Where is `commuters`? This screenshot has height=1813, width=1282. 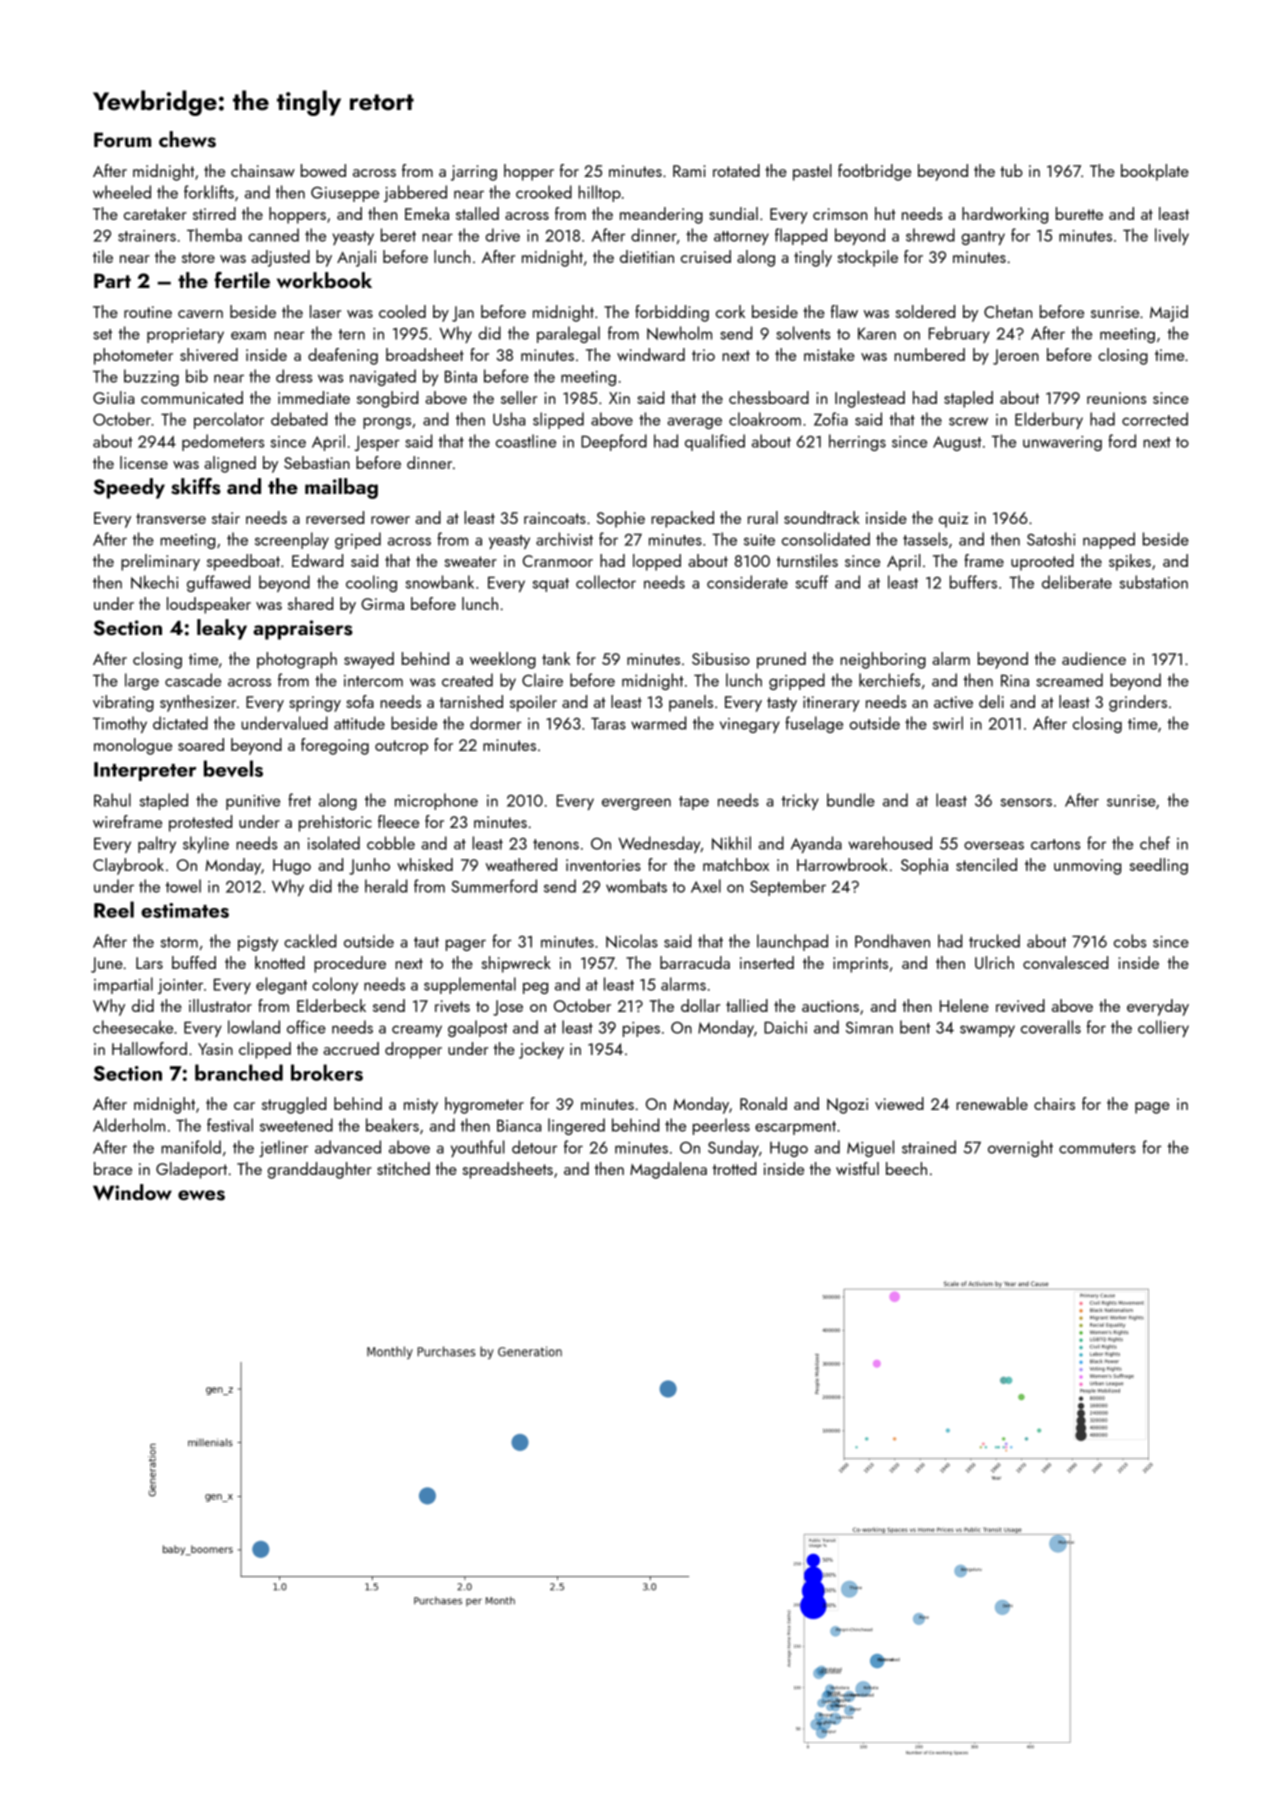 commuters is located at coordinates (1097, 1148).
